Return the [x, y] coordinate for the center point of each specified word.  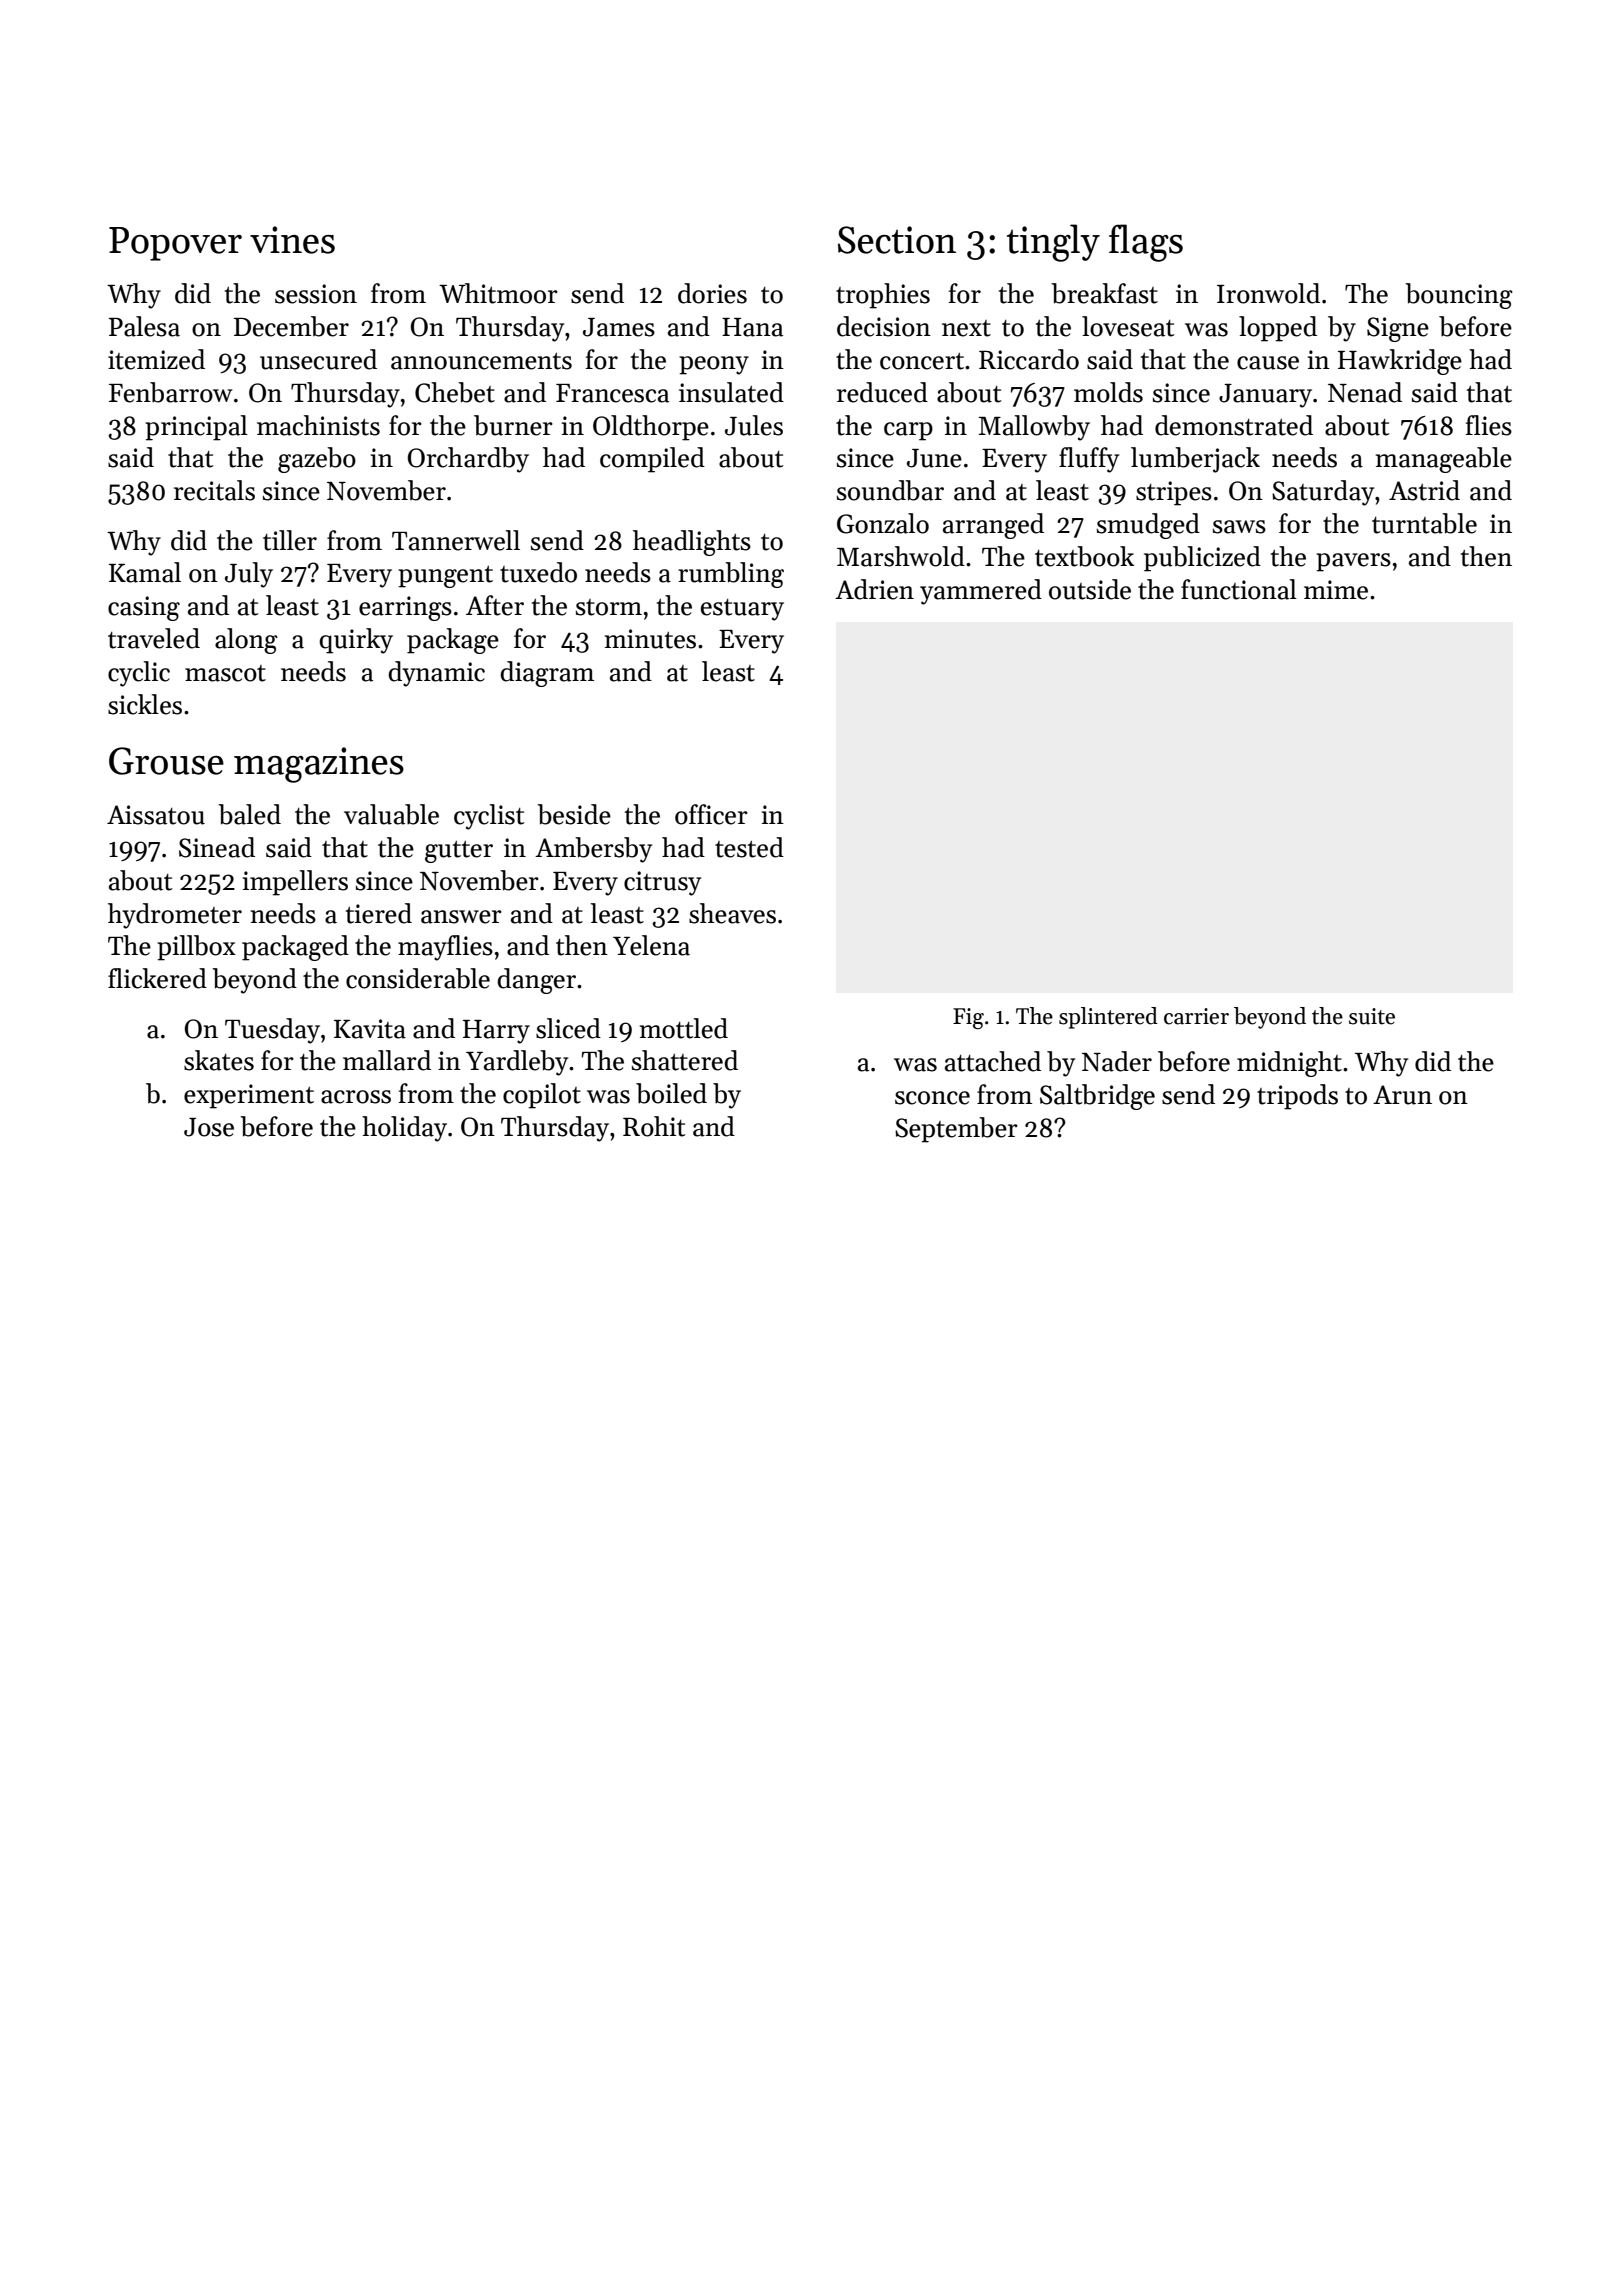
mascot [225, 673]
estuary [742, 610]
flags [1146, 243]
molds [1108, 392]
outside [1090, 589]
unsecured [318, 359]
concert [922, 361]
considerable [418, 978]
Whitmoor [498, 293]
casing [144, 608]
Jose [209, 1127]
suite [1372, 1016]
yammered [981, 592]
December [291, 326]
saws [1239, 527]
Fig [968, 1018]
